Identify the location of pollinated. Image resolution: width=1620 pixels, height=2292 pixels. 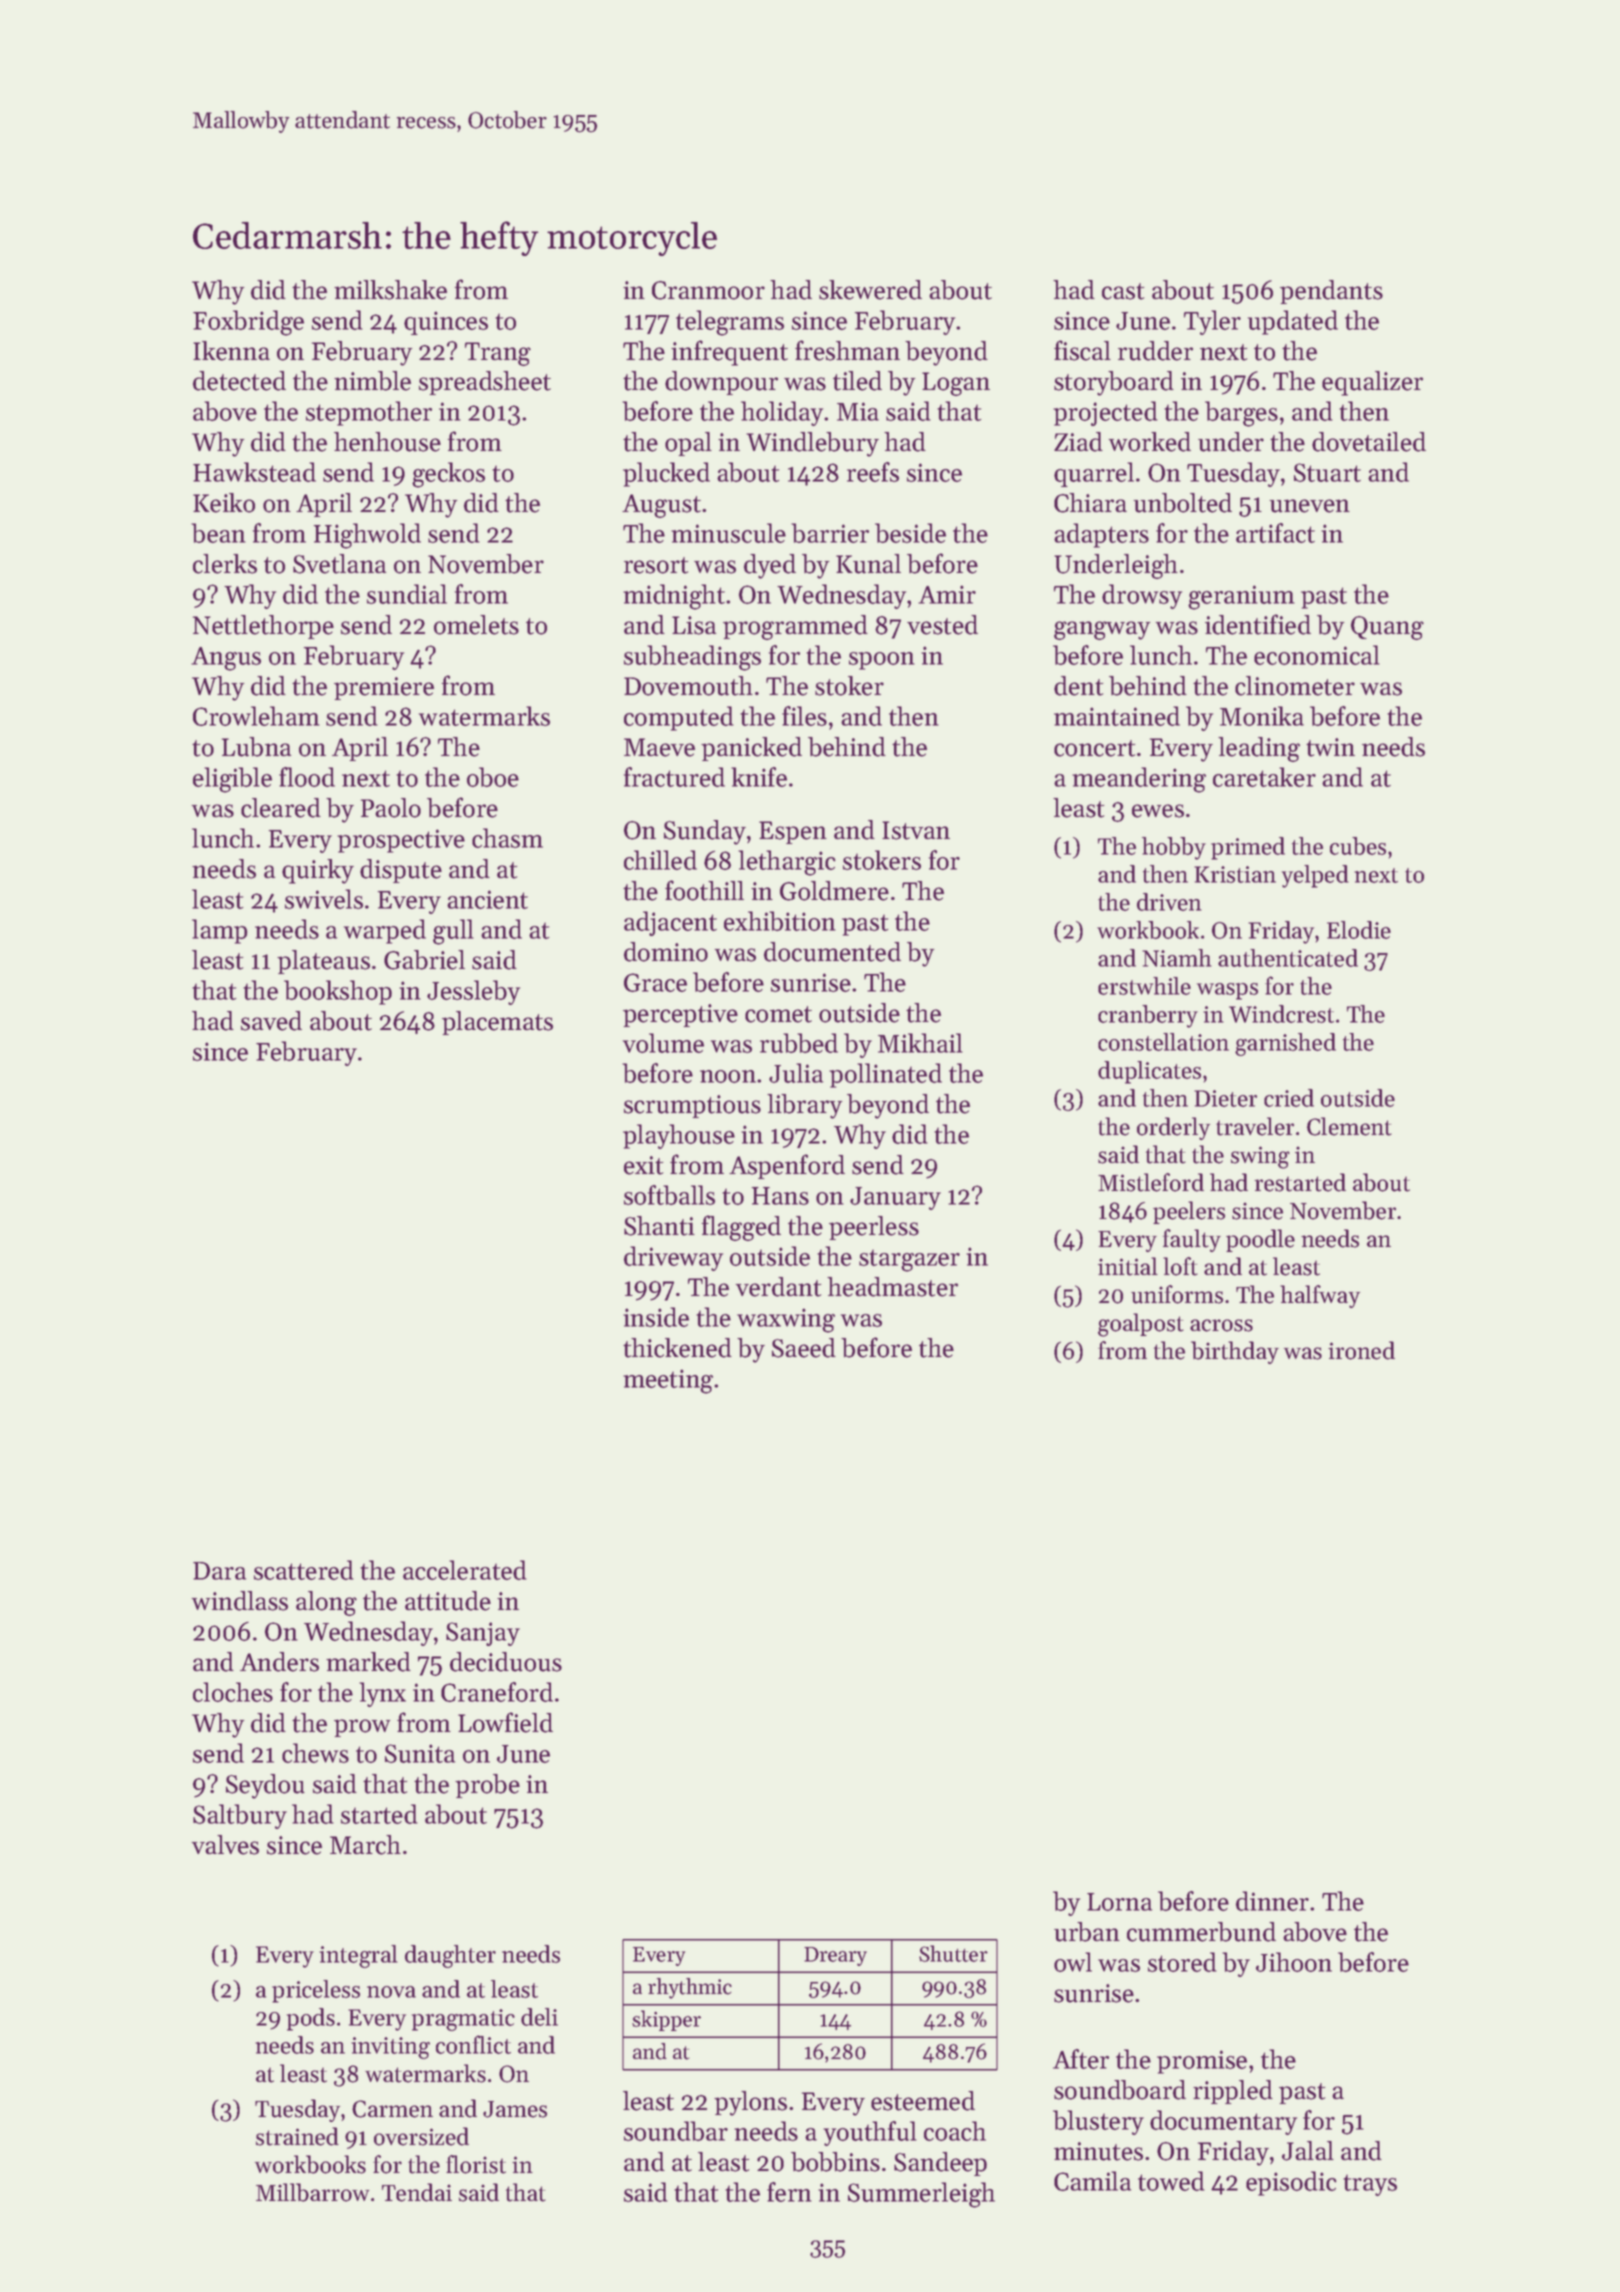
(885, 1075).
